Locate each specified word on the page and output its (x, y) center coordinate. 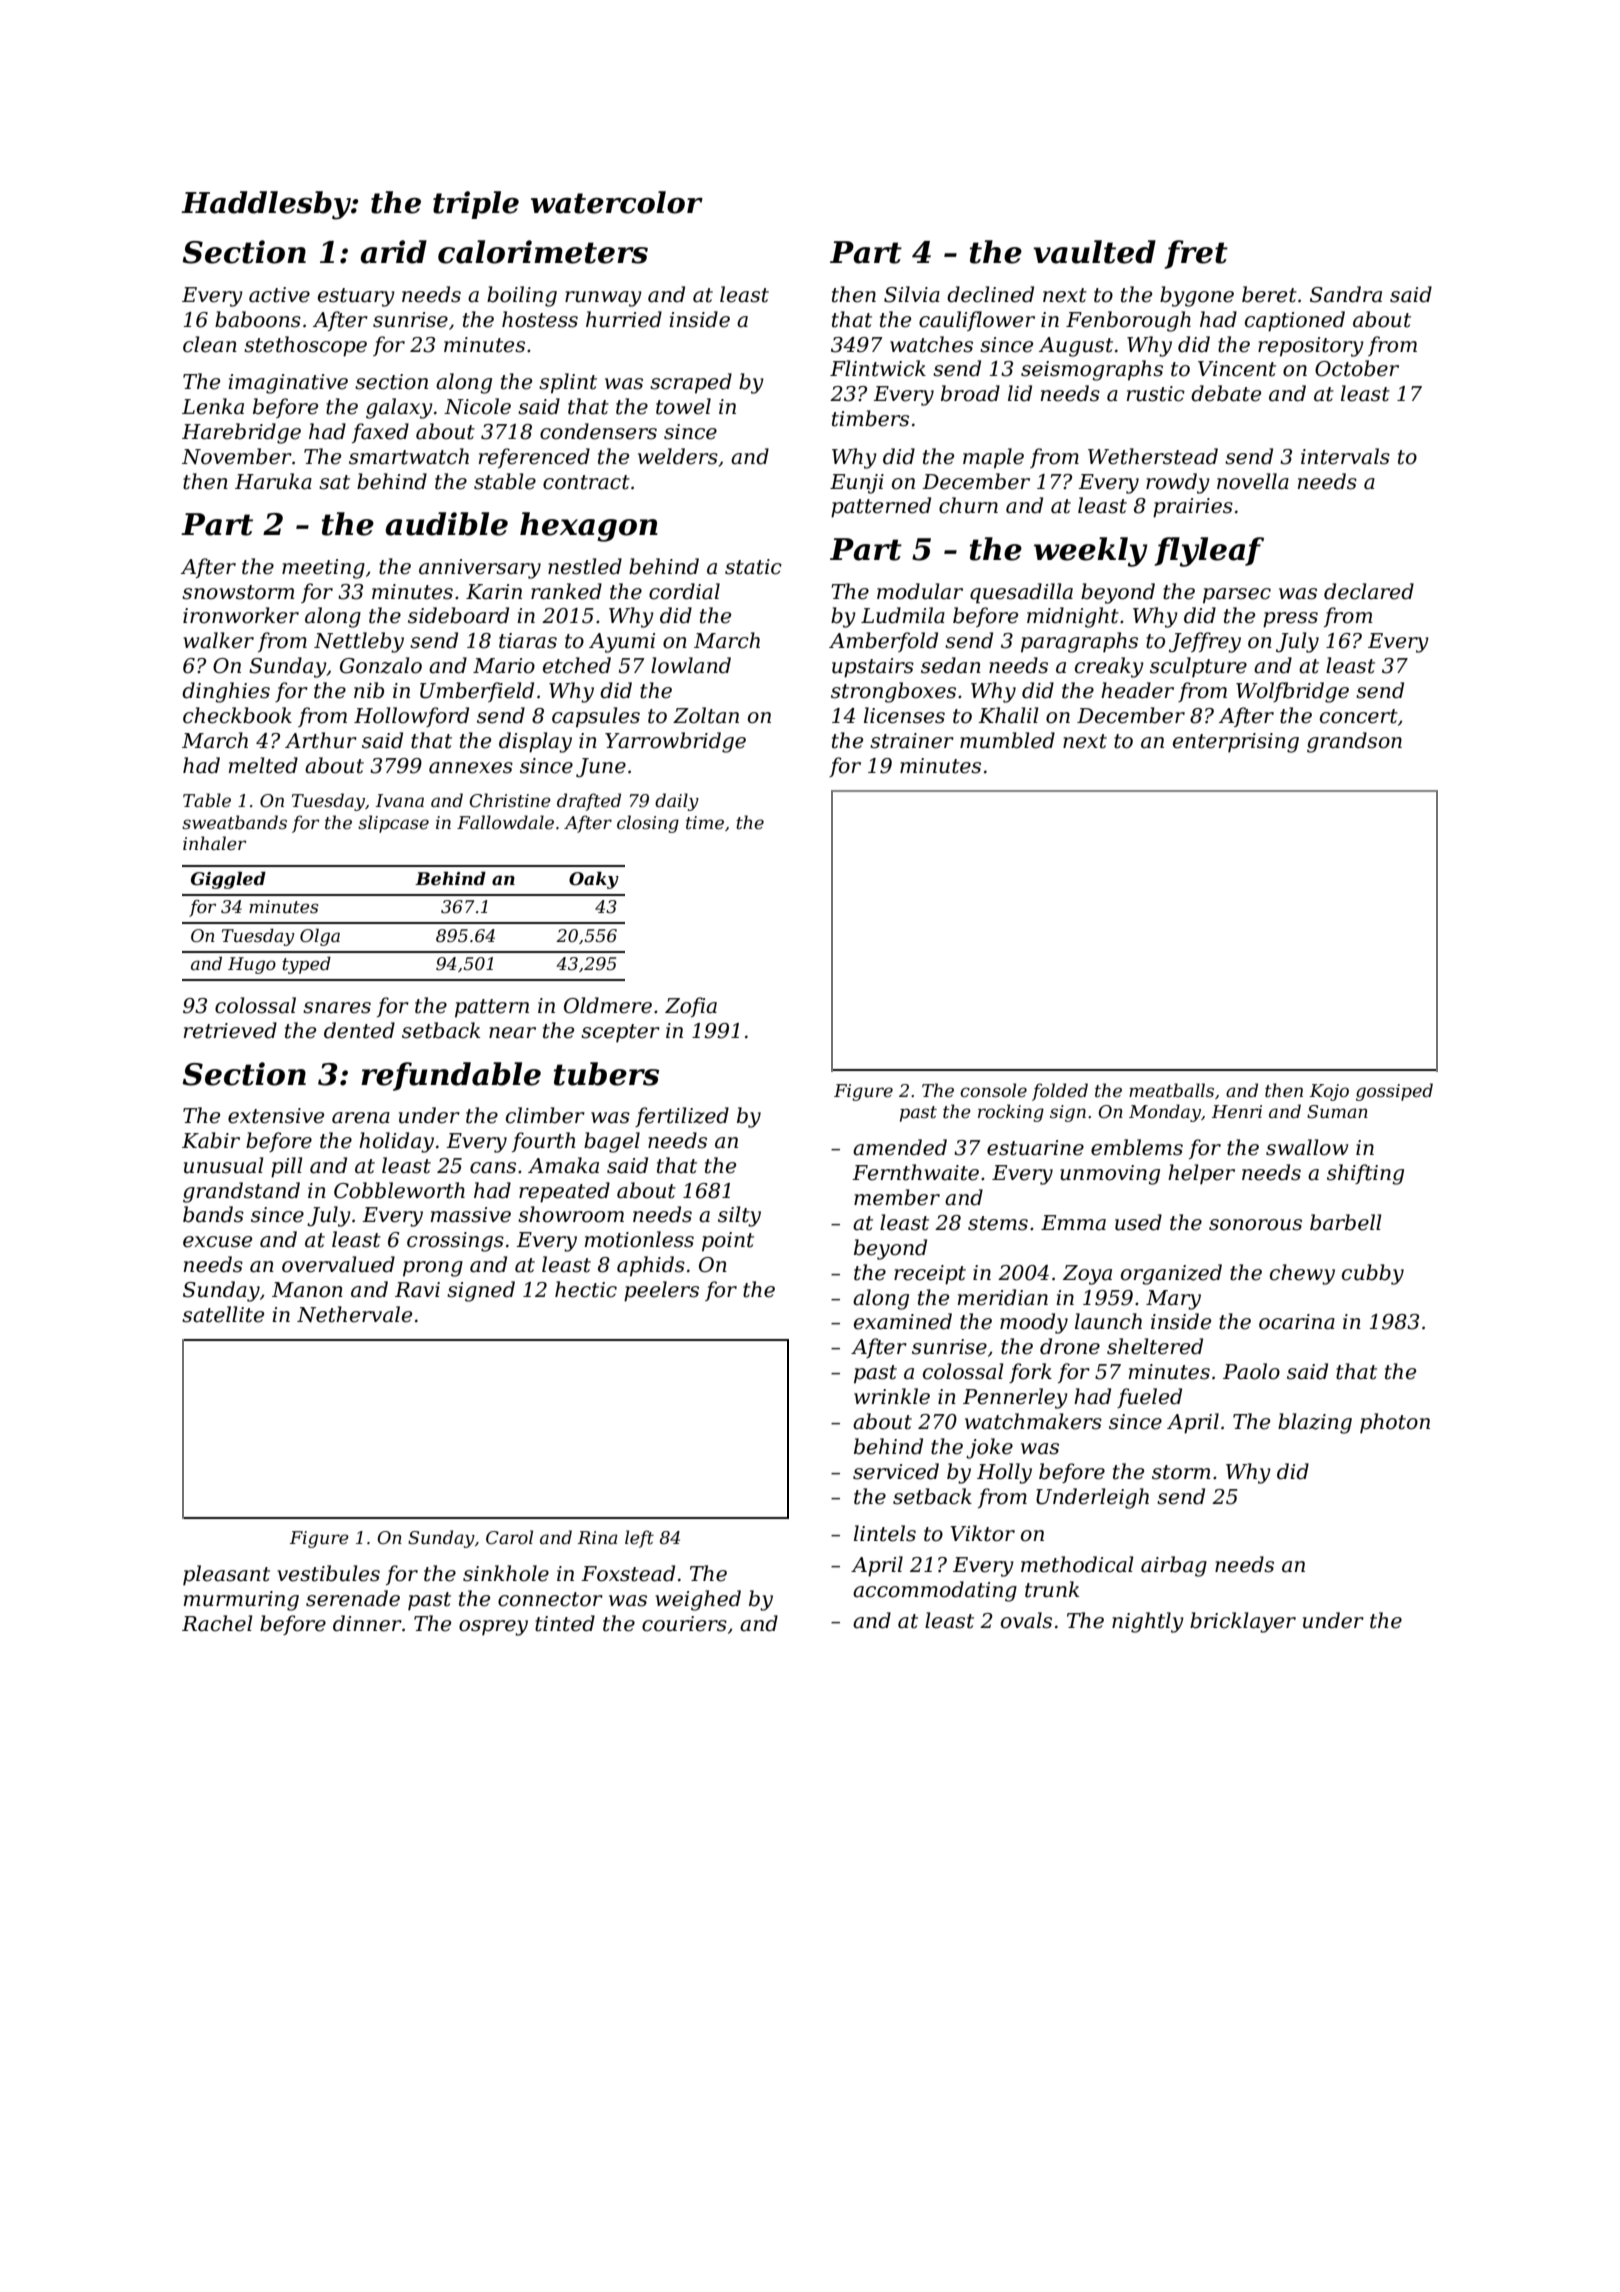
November (237, 456)
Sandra (1346, 294)
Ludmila (903, 615)
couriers (684, 1624)
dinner (367, 1623)
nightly (1148, 1622)
